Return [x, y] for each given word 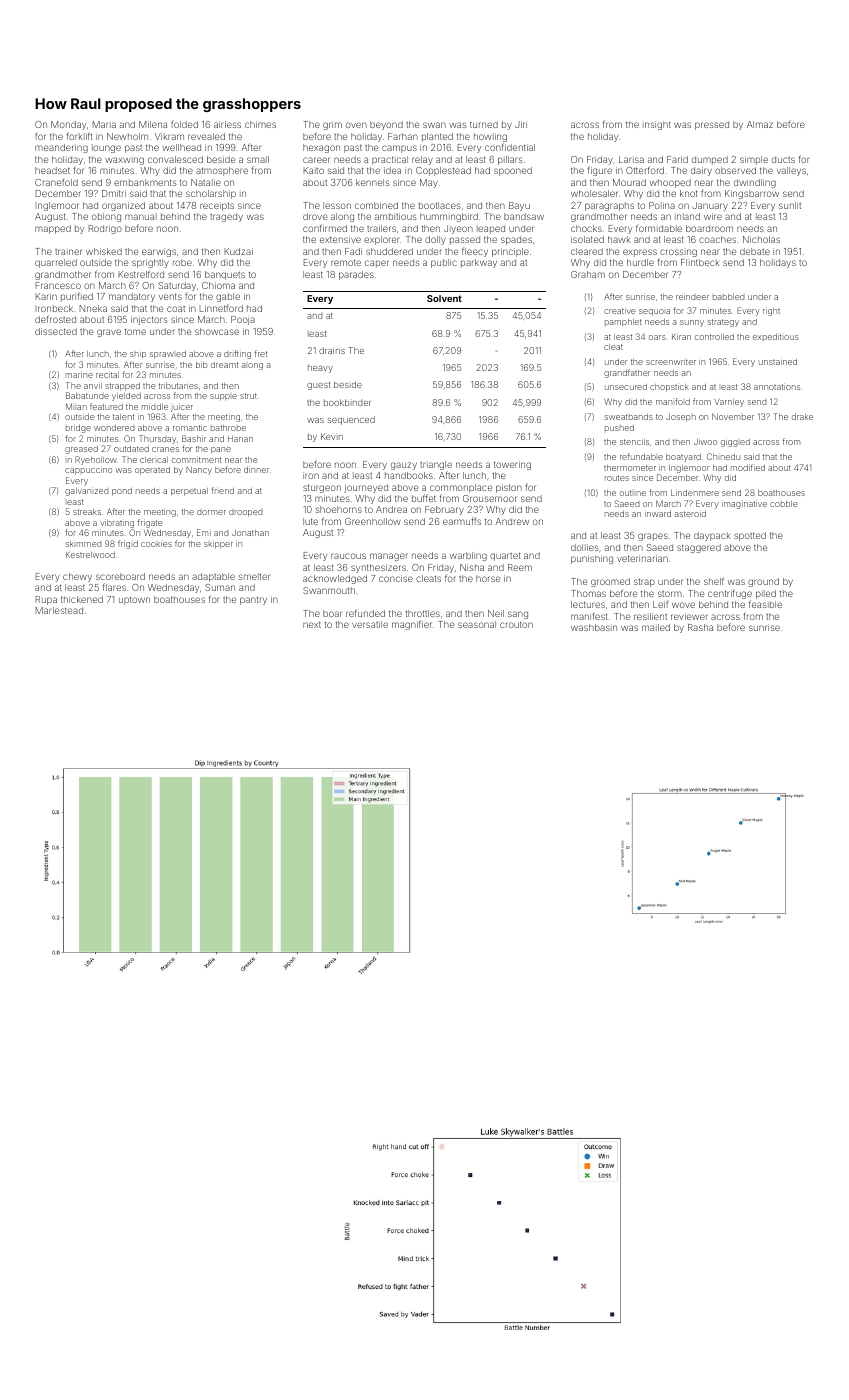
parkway [479, 263]
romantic [190, 427]
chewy [77, 577]
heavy [320, 369]
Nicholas [761, 239]
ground [763, 582]
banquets [225, 275]
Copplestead [443, 171]
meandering [61, 148]
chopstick [669, 387]
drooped [245, 513]
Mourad [629, 182]
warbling [468, 556]
